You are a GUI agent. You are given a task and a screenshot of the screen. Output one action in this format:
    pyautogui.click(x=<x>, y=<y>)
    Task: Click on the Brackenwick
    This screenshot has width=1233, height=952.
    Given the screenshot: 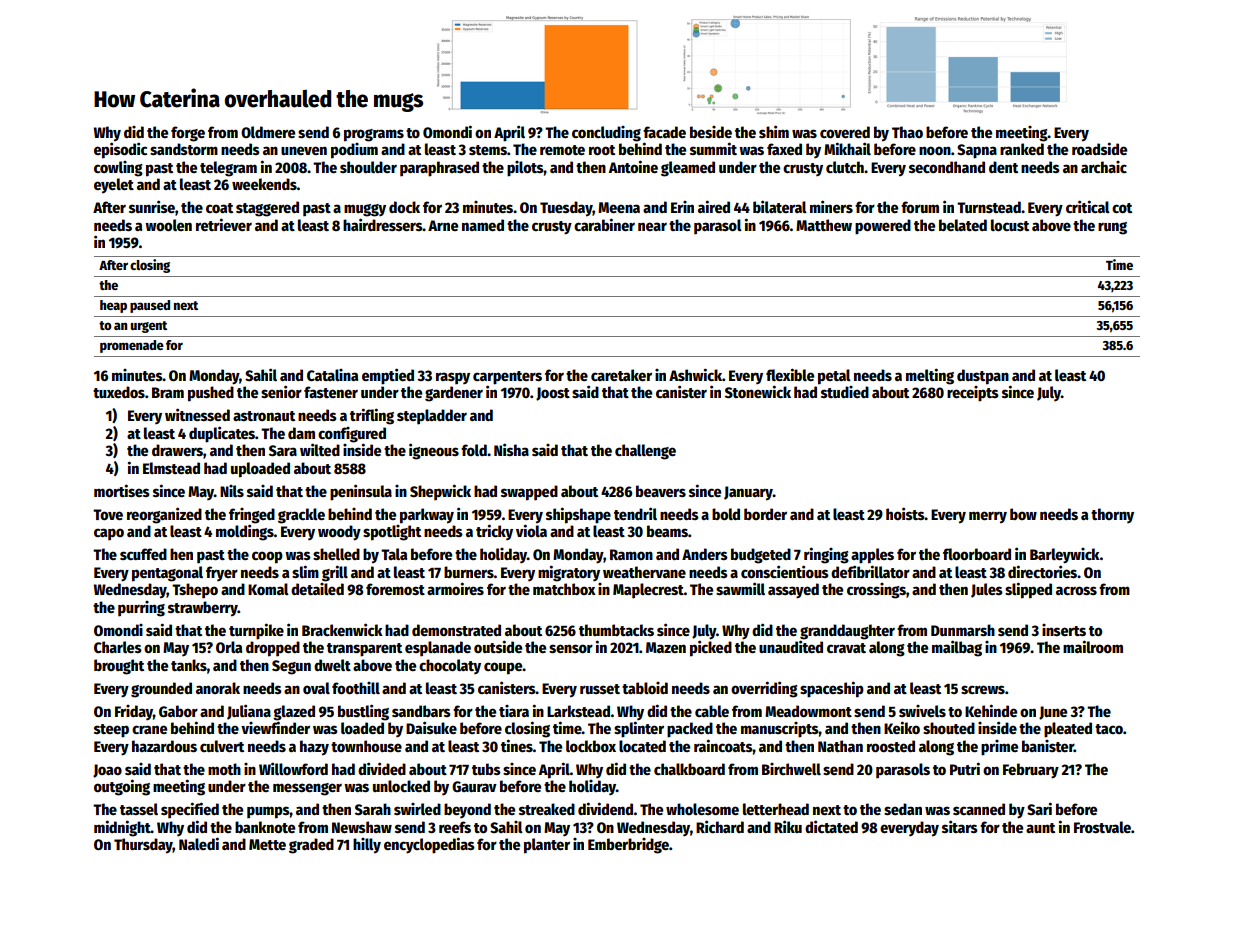 What is the action you would take?
    pyautogui.click(x=342, y=629)
